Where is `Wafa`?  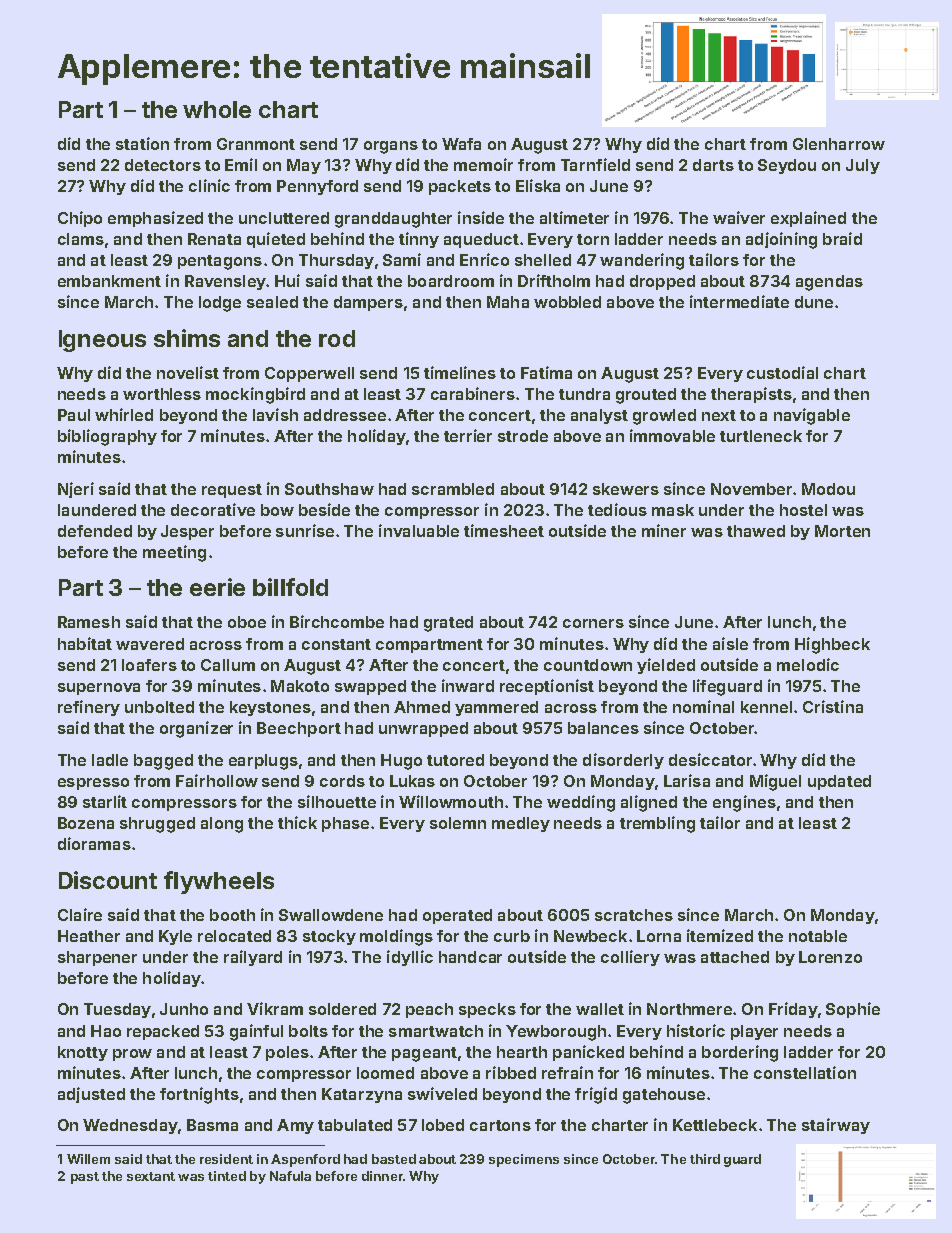
Wafa is located at coordinates (461, 144).
